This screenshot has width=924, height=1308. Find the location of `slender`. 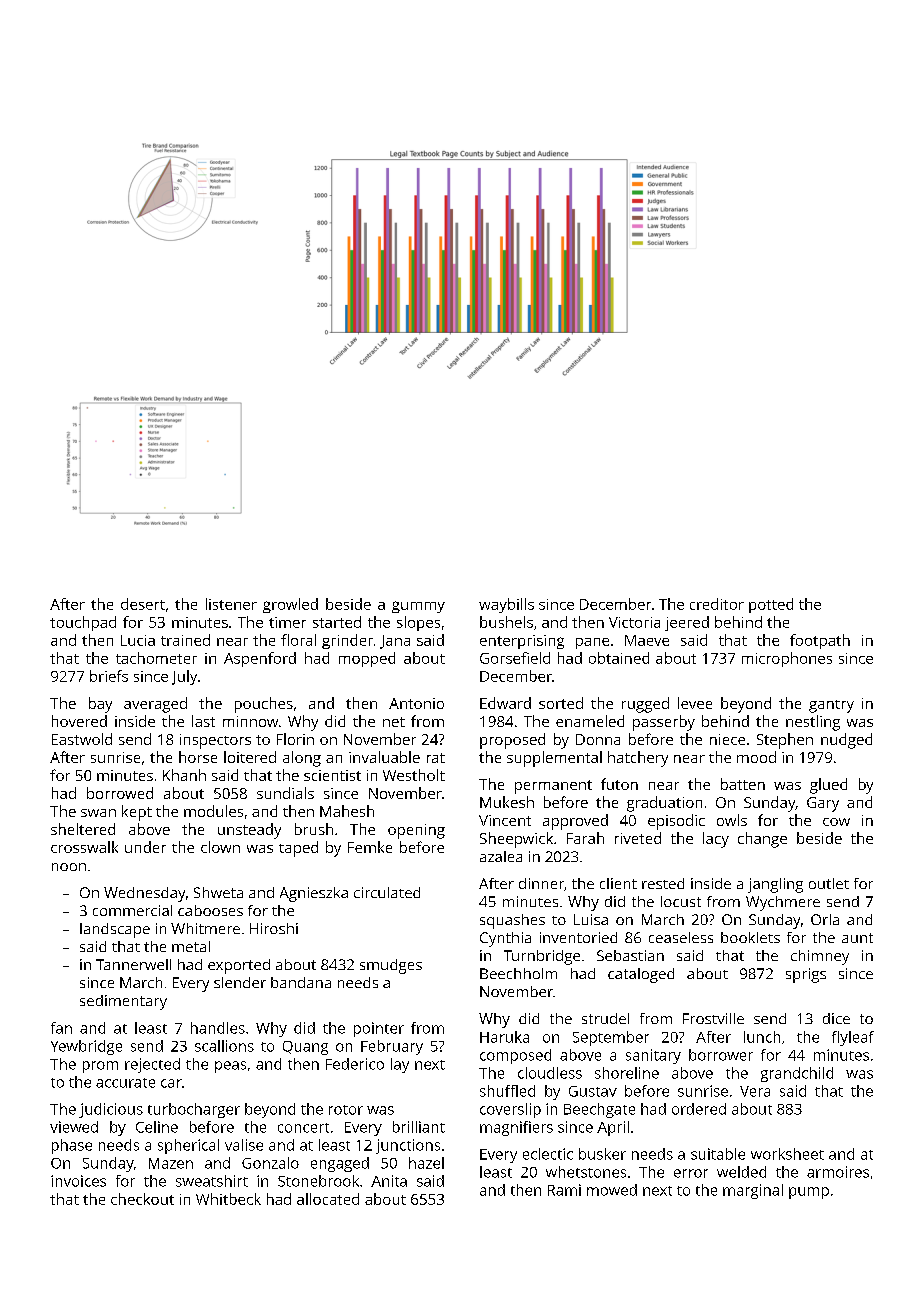

slender is located at coordinates (240, 982).
